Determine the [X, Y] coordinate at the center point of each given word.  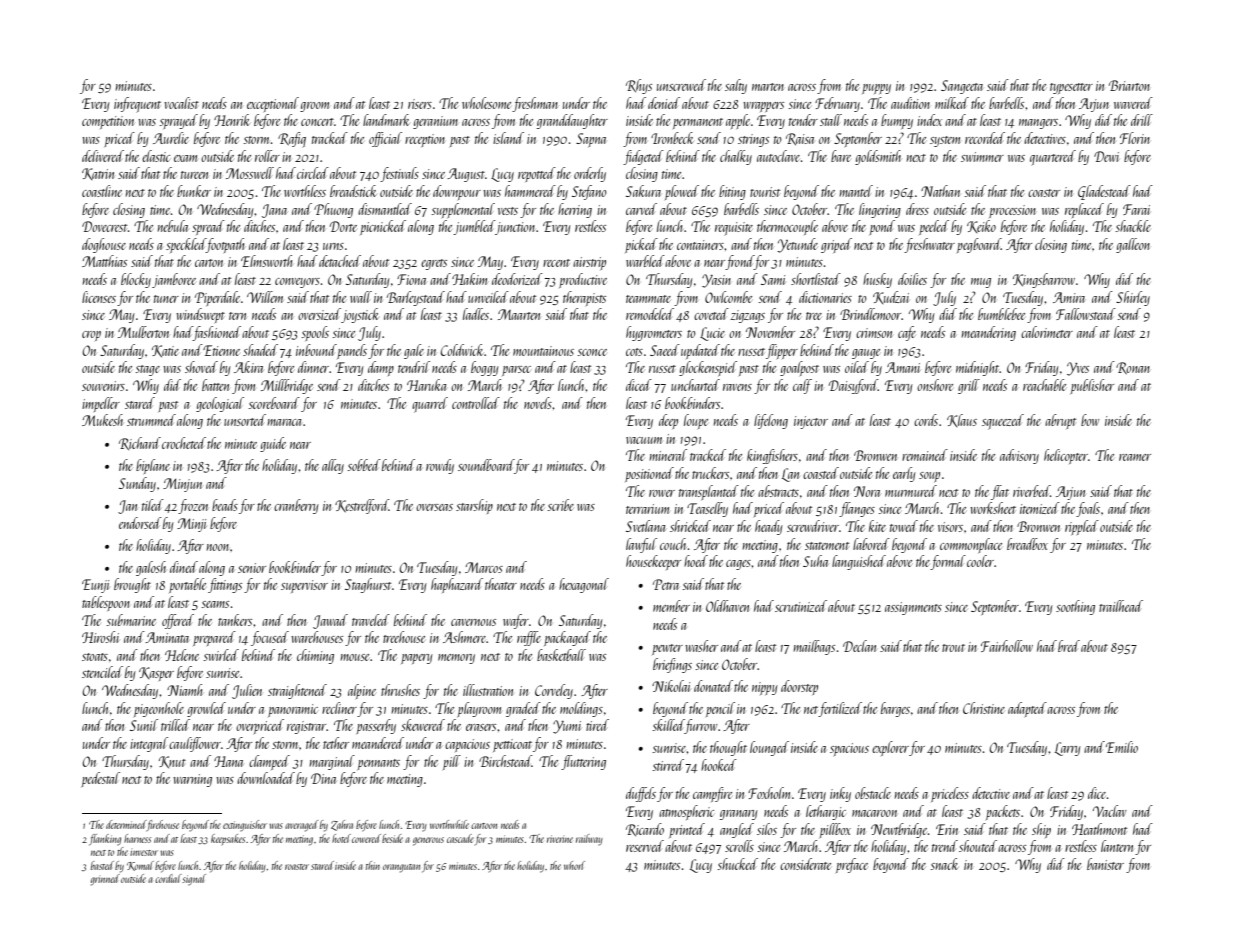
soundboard [486, 465]
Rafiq [292, 140]
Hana [228, 761]
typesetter [1071, 88]
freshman [535, 104]
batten [215, 385]
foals [1088, 509]
